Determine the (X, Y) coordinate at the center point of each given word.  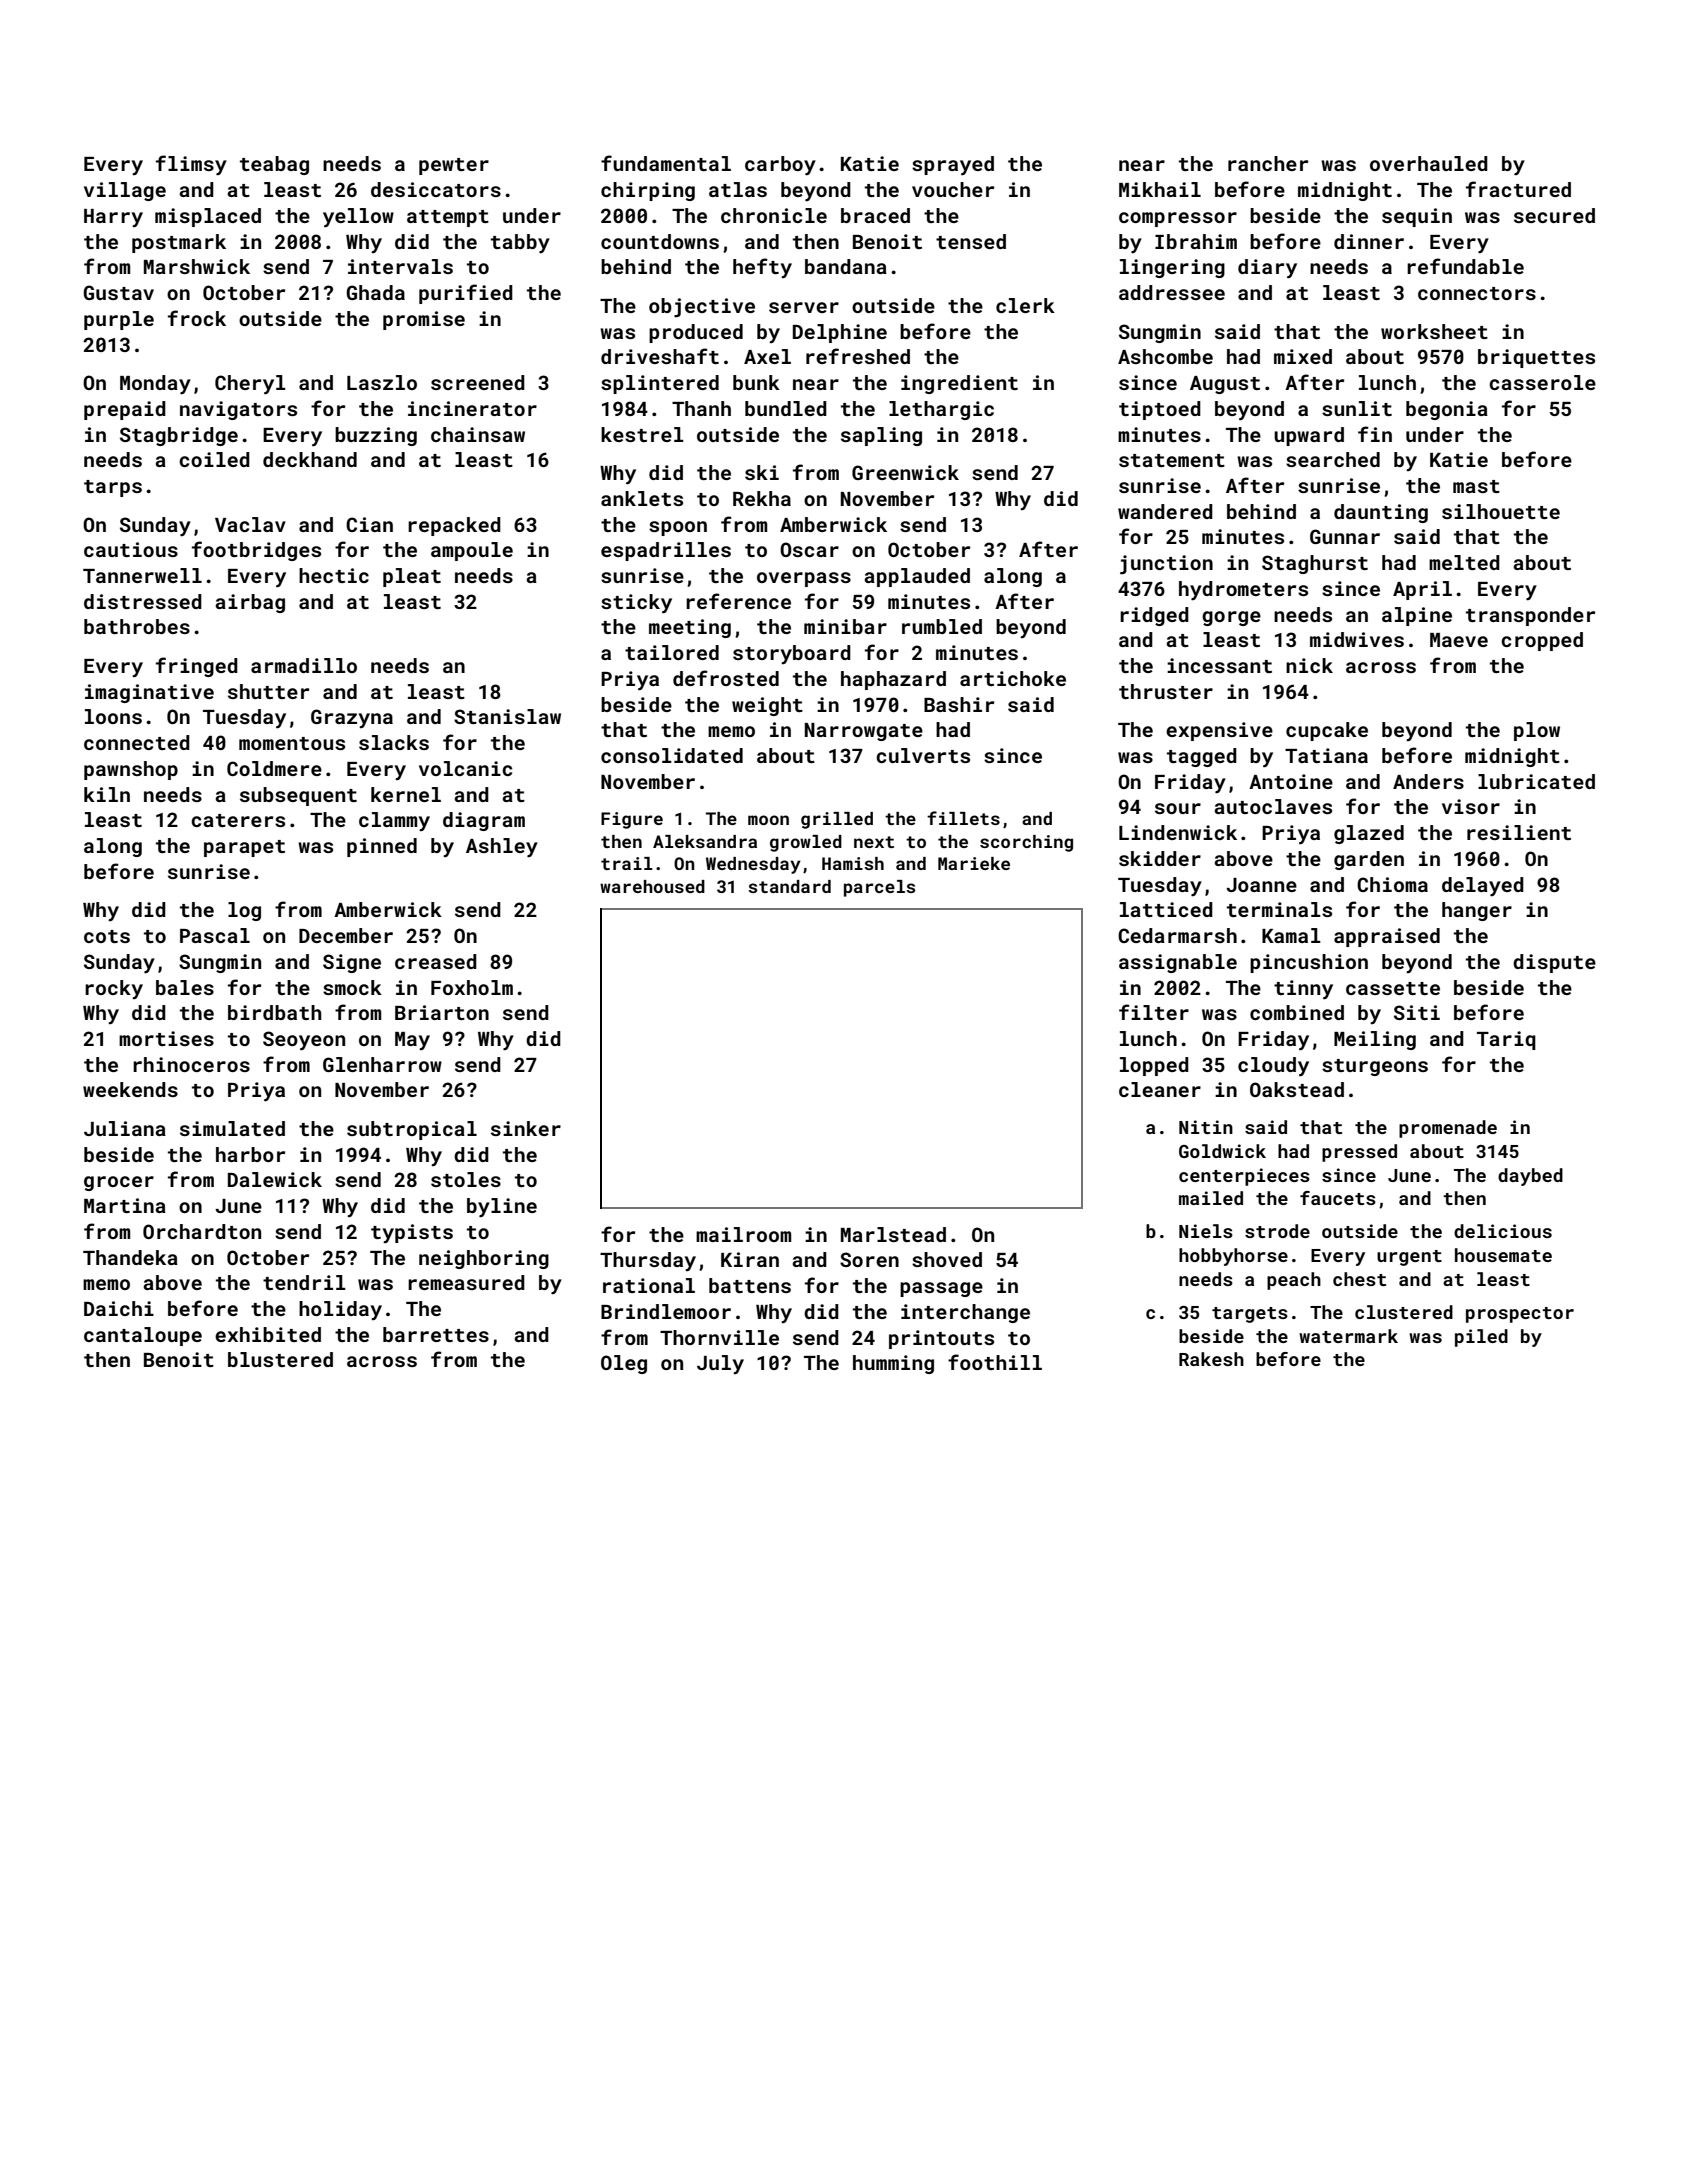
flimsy (191, 165)
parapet (244, 848)
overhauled (1429, 163)
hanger (1477, 911)
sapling (881, 436)
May (412, 1041)
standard (789, 886)
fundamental (666, 163)
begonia (1447, 410)
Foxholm (472, 987)
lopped (1154, 1066)
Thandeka (130, 1257)
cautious (131, 549)
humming (893, 1364)
